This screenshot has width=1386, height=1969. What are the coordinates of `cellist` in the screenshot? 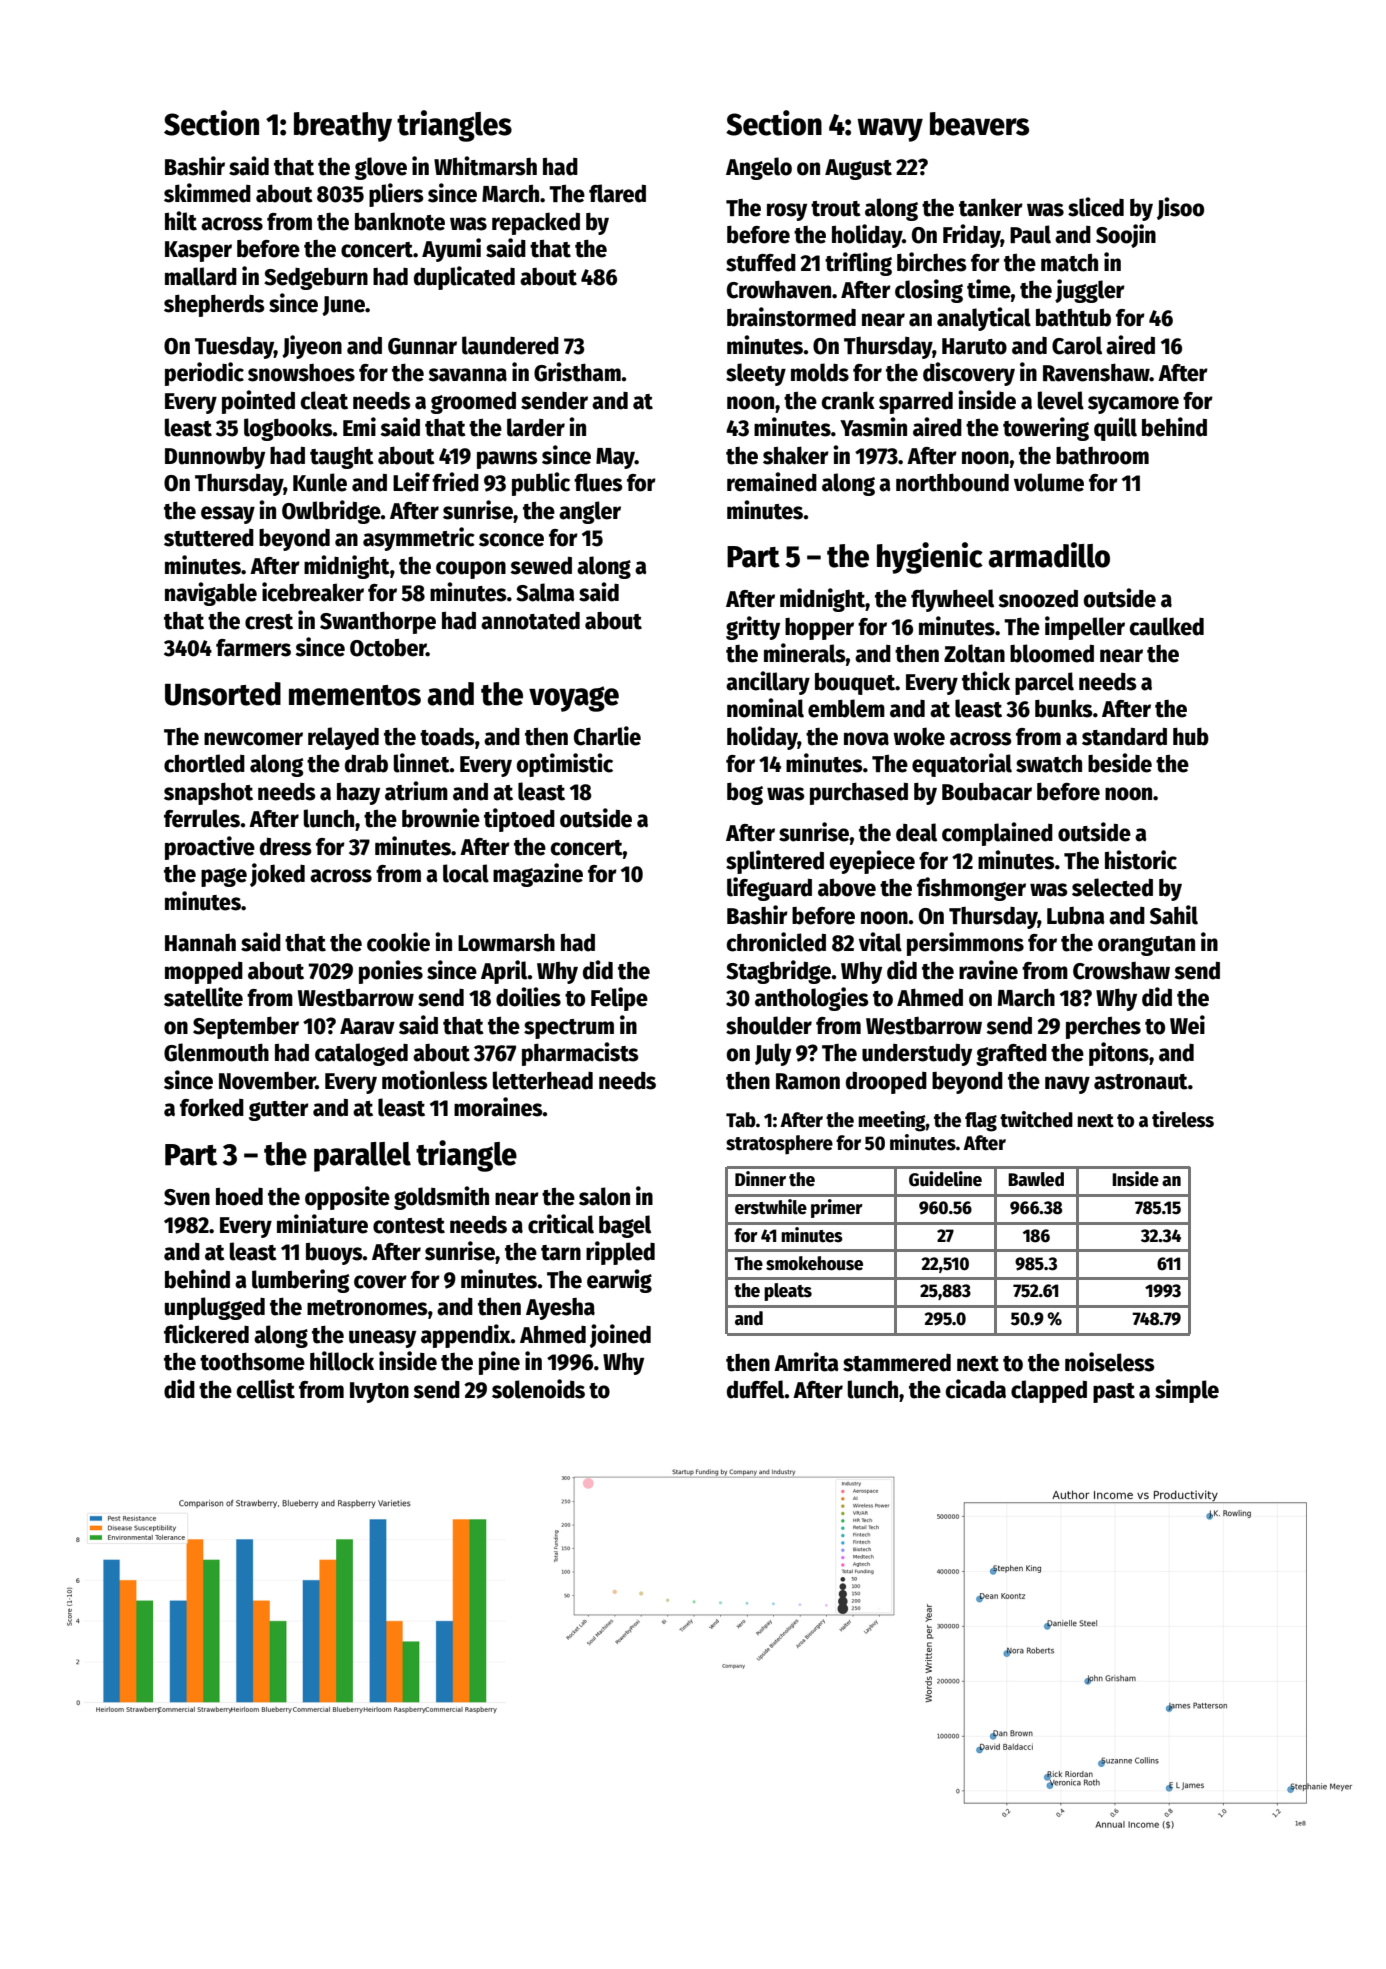 It's located at (266, 1389).
